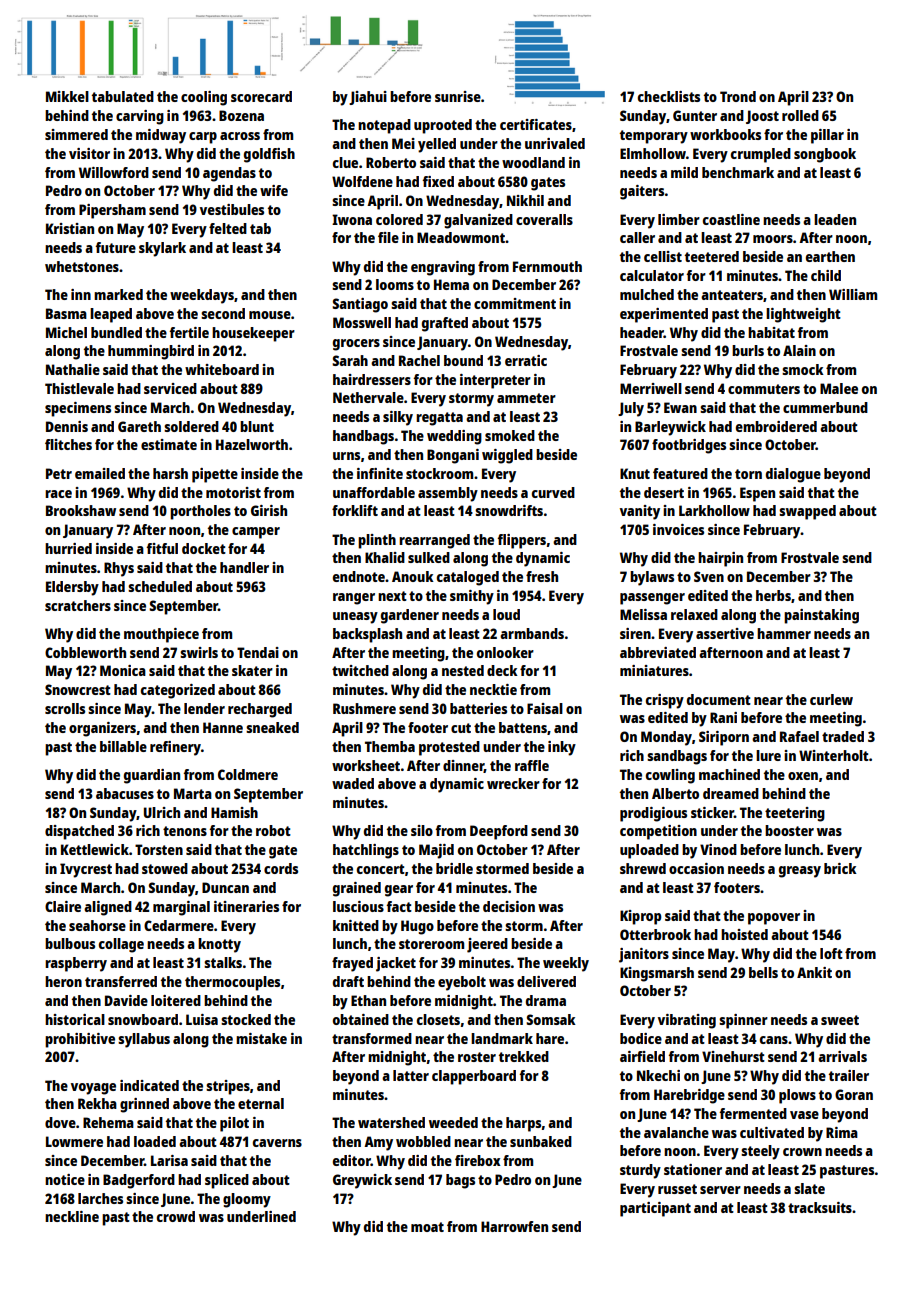 This document has width=924, height=1308. What do you see at coordinates (458, 96) in the document?
I see `sunrise` at bounding box center [458, 96].
